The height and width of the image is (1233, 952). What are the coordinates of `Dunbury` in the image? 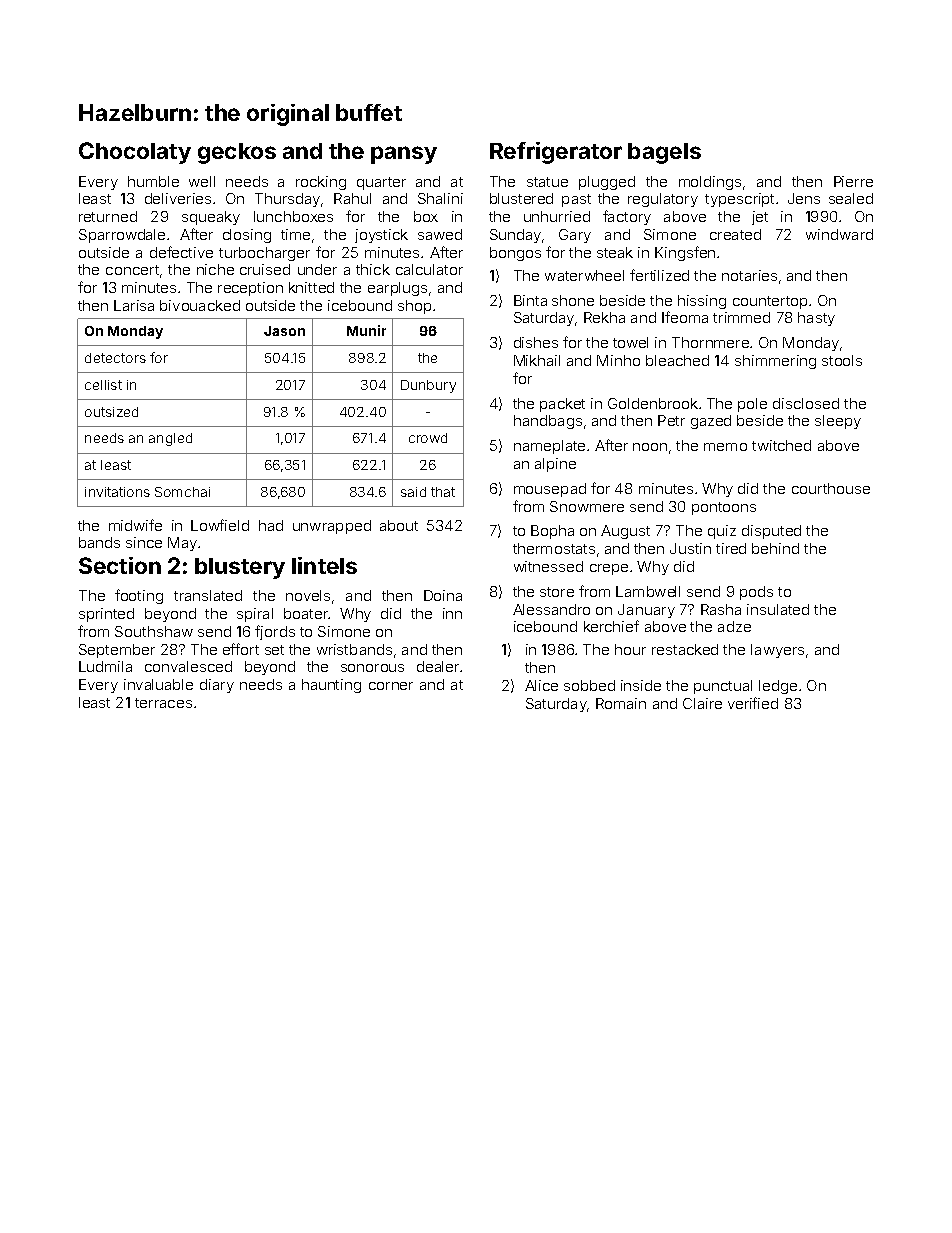 It's located at (428, 386).
